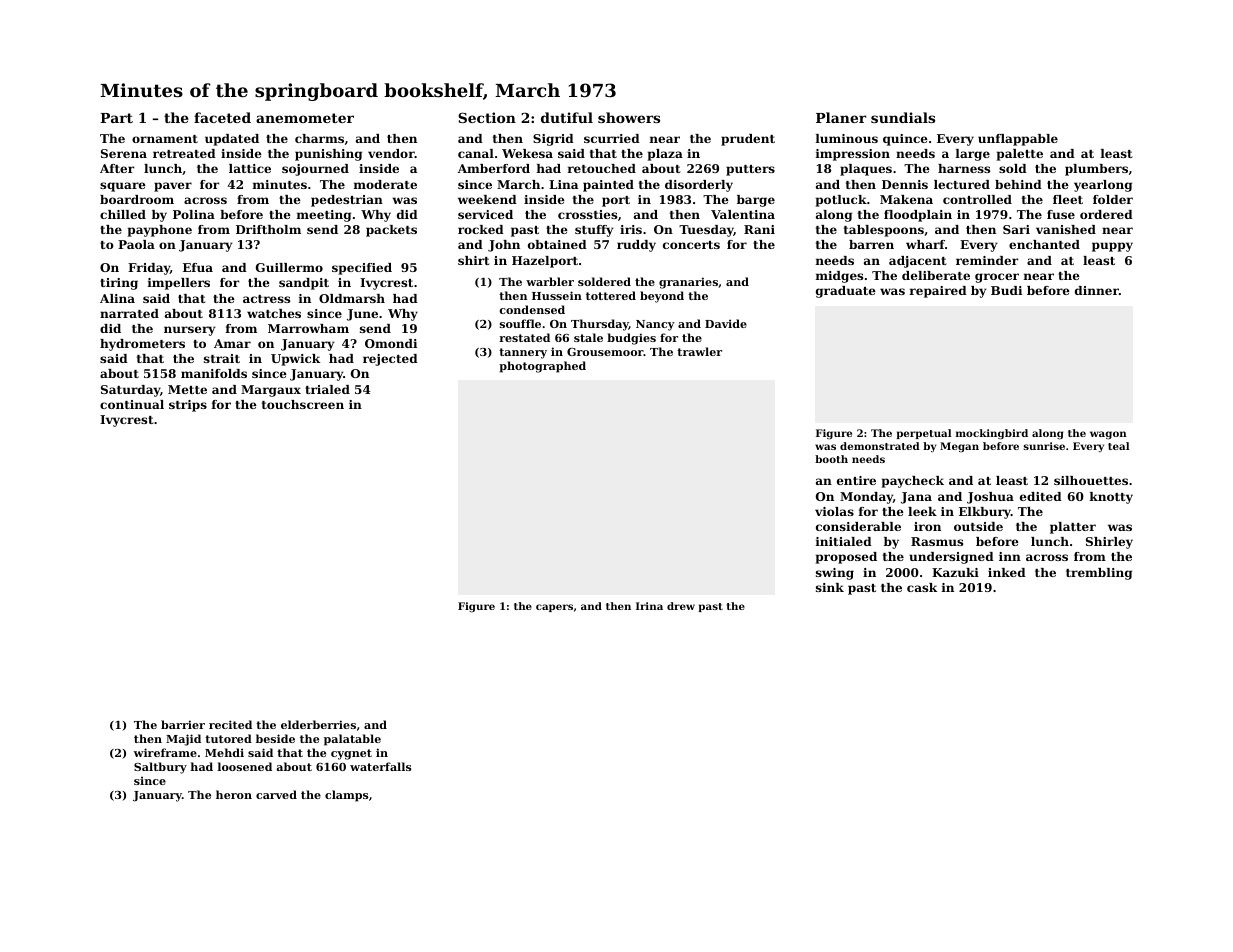 The height and width of the screenshot is (952, 1233). Describe the element at coordinates (884, 231) in the screenshot. I see `tablespoons` at that location.
